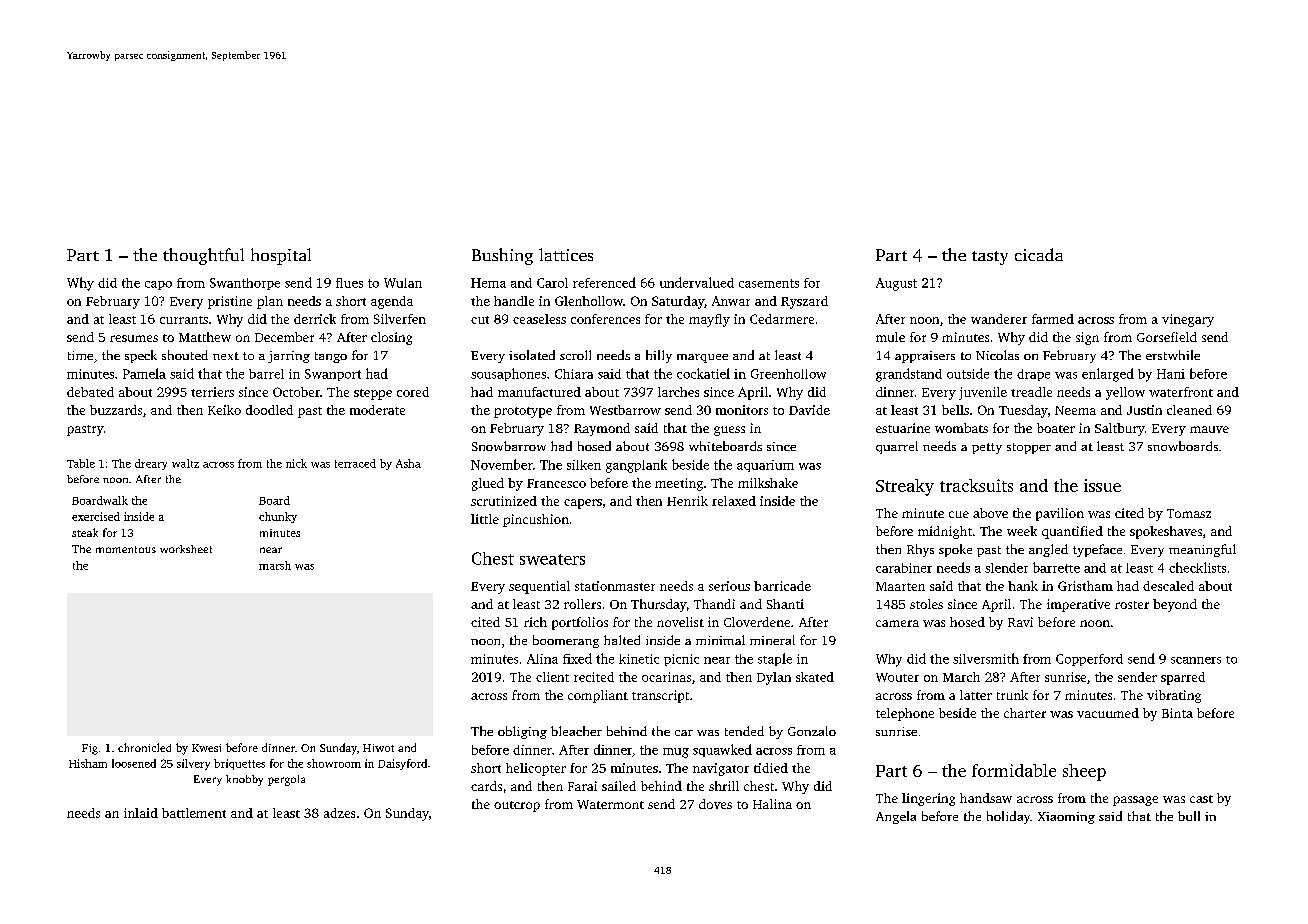 Image resolution: width=1308 pixels, height=924 pixels. What do you see at coordinates (1189, 816) in the screenshot?
I see `bull` at bounding box center [1189, 816].
